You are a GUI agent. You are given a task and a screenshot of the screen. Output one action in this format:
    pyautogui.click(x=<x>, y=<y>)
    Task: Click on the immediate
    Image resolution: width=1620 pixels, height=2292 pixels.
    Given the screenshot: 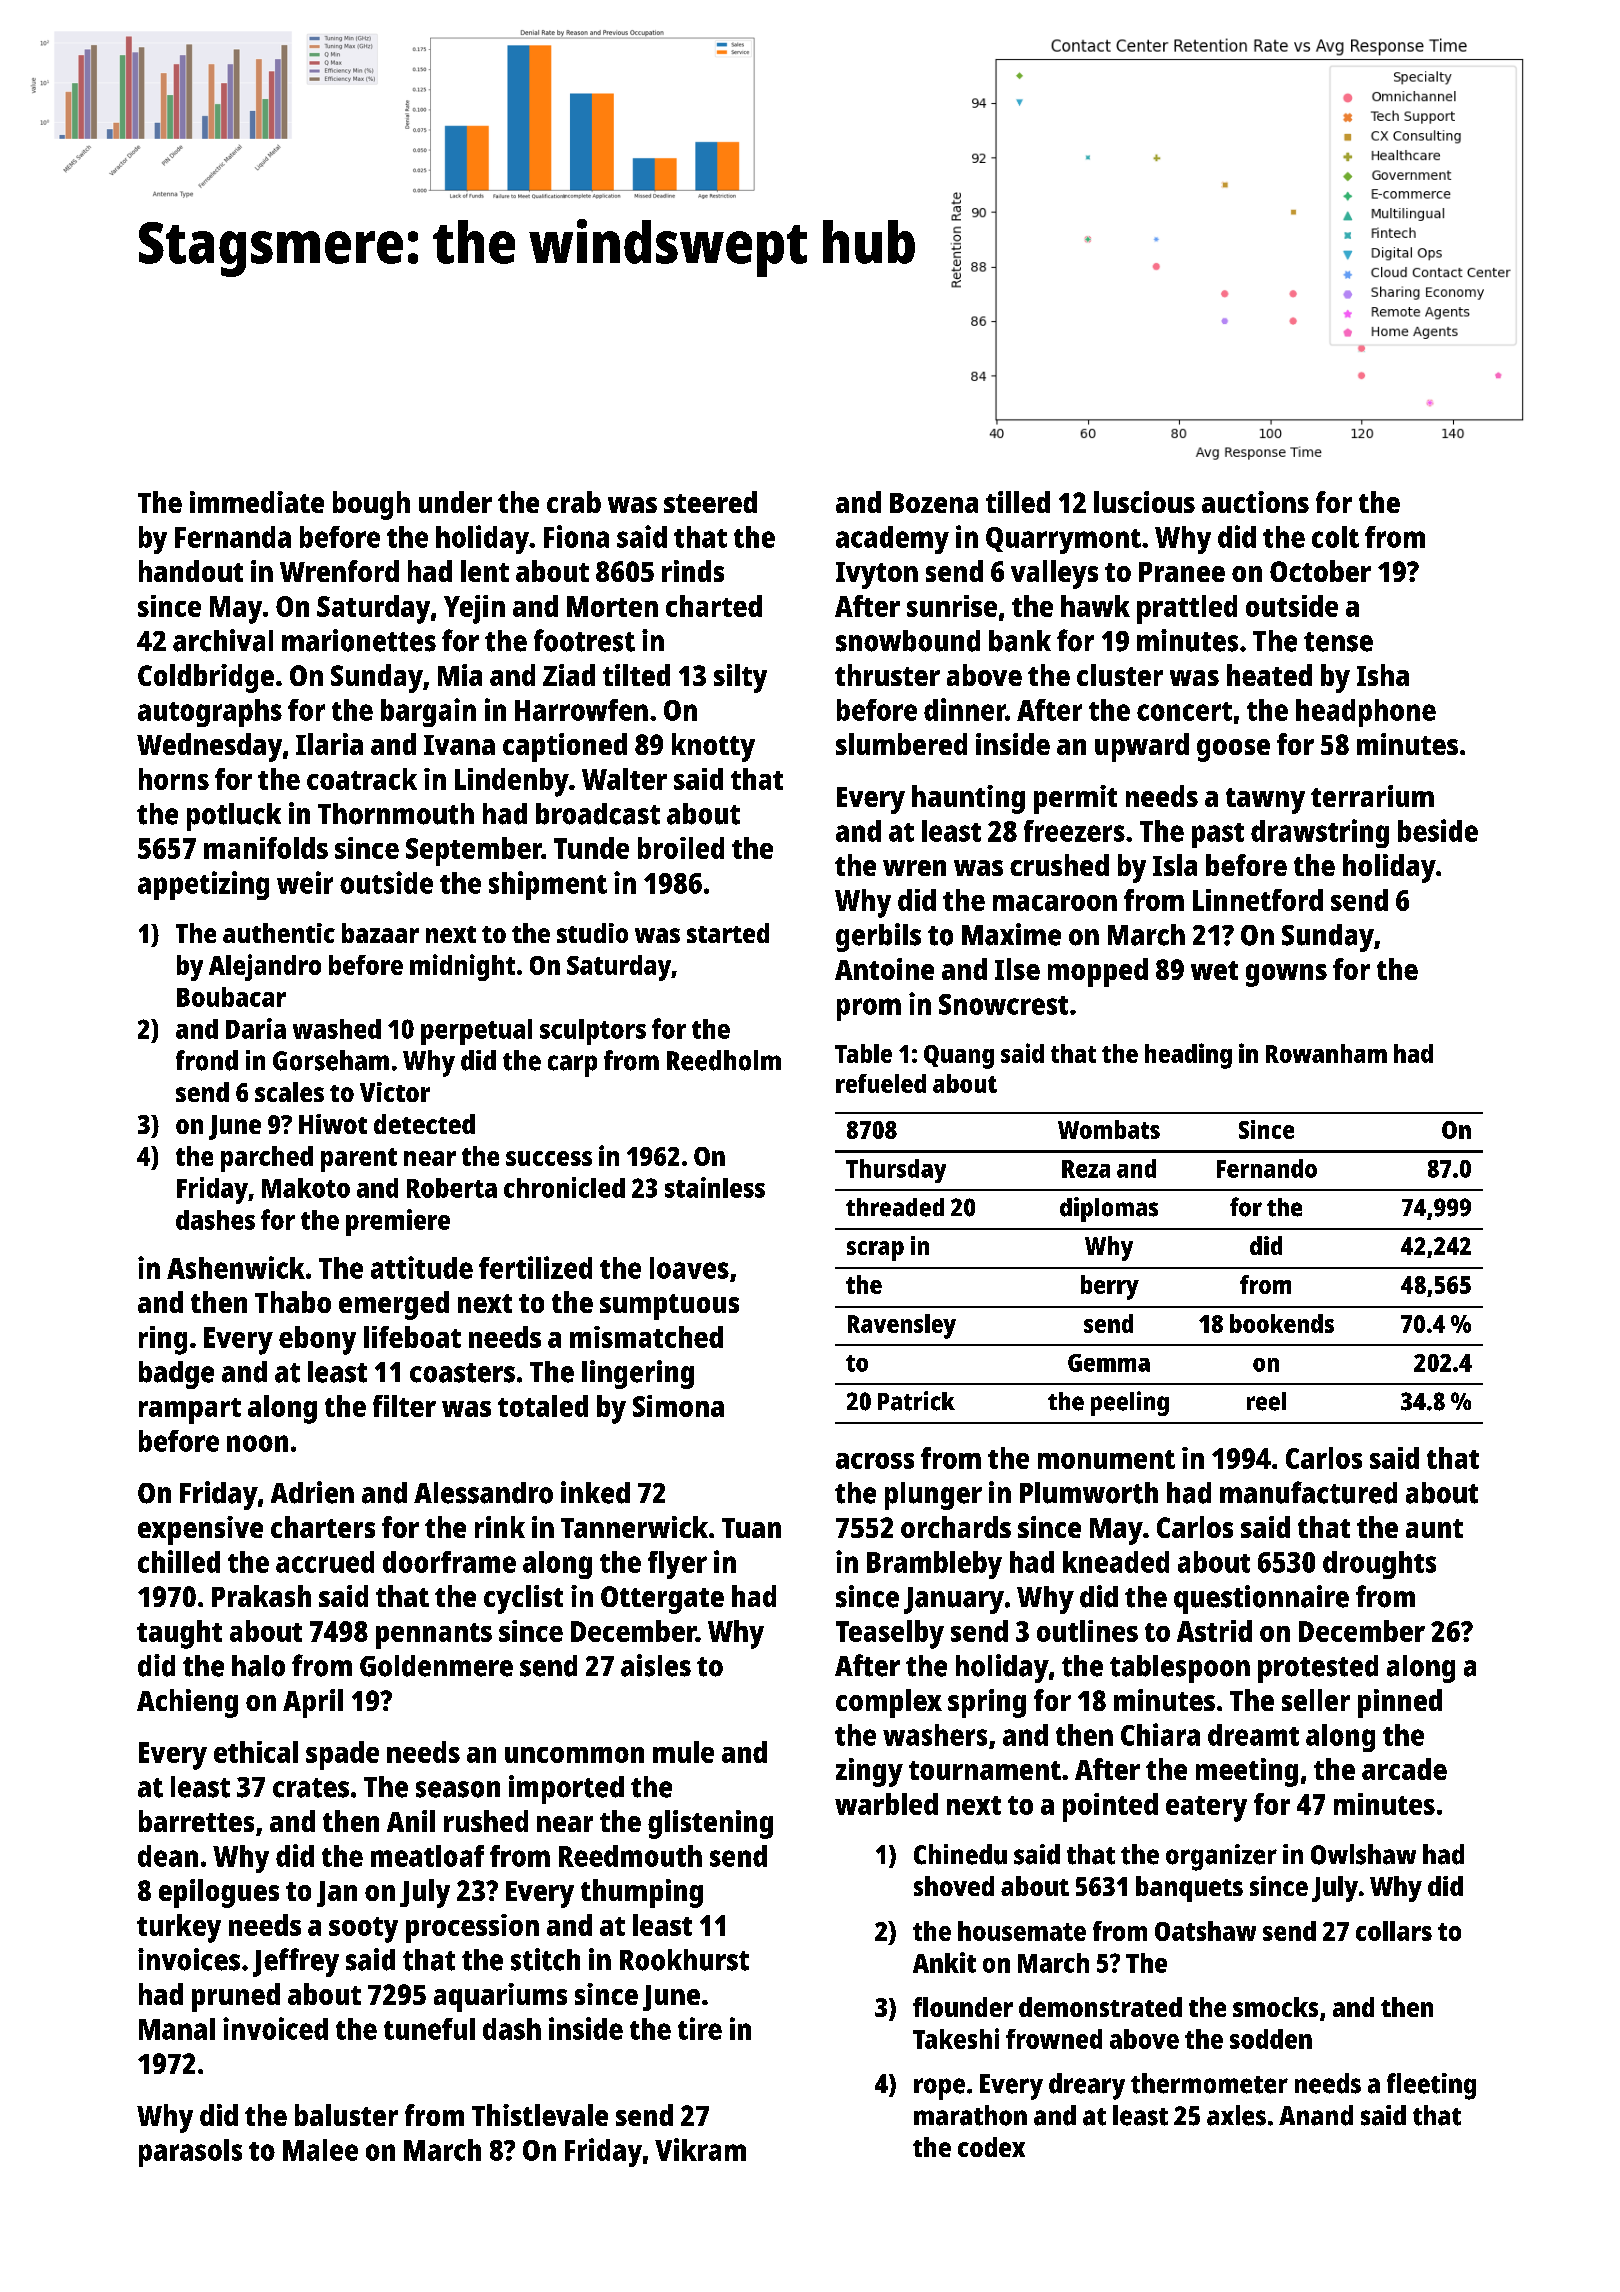 What is the action you would take?
    pyautogui.click(x=257, y=502)
